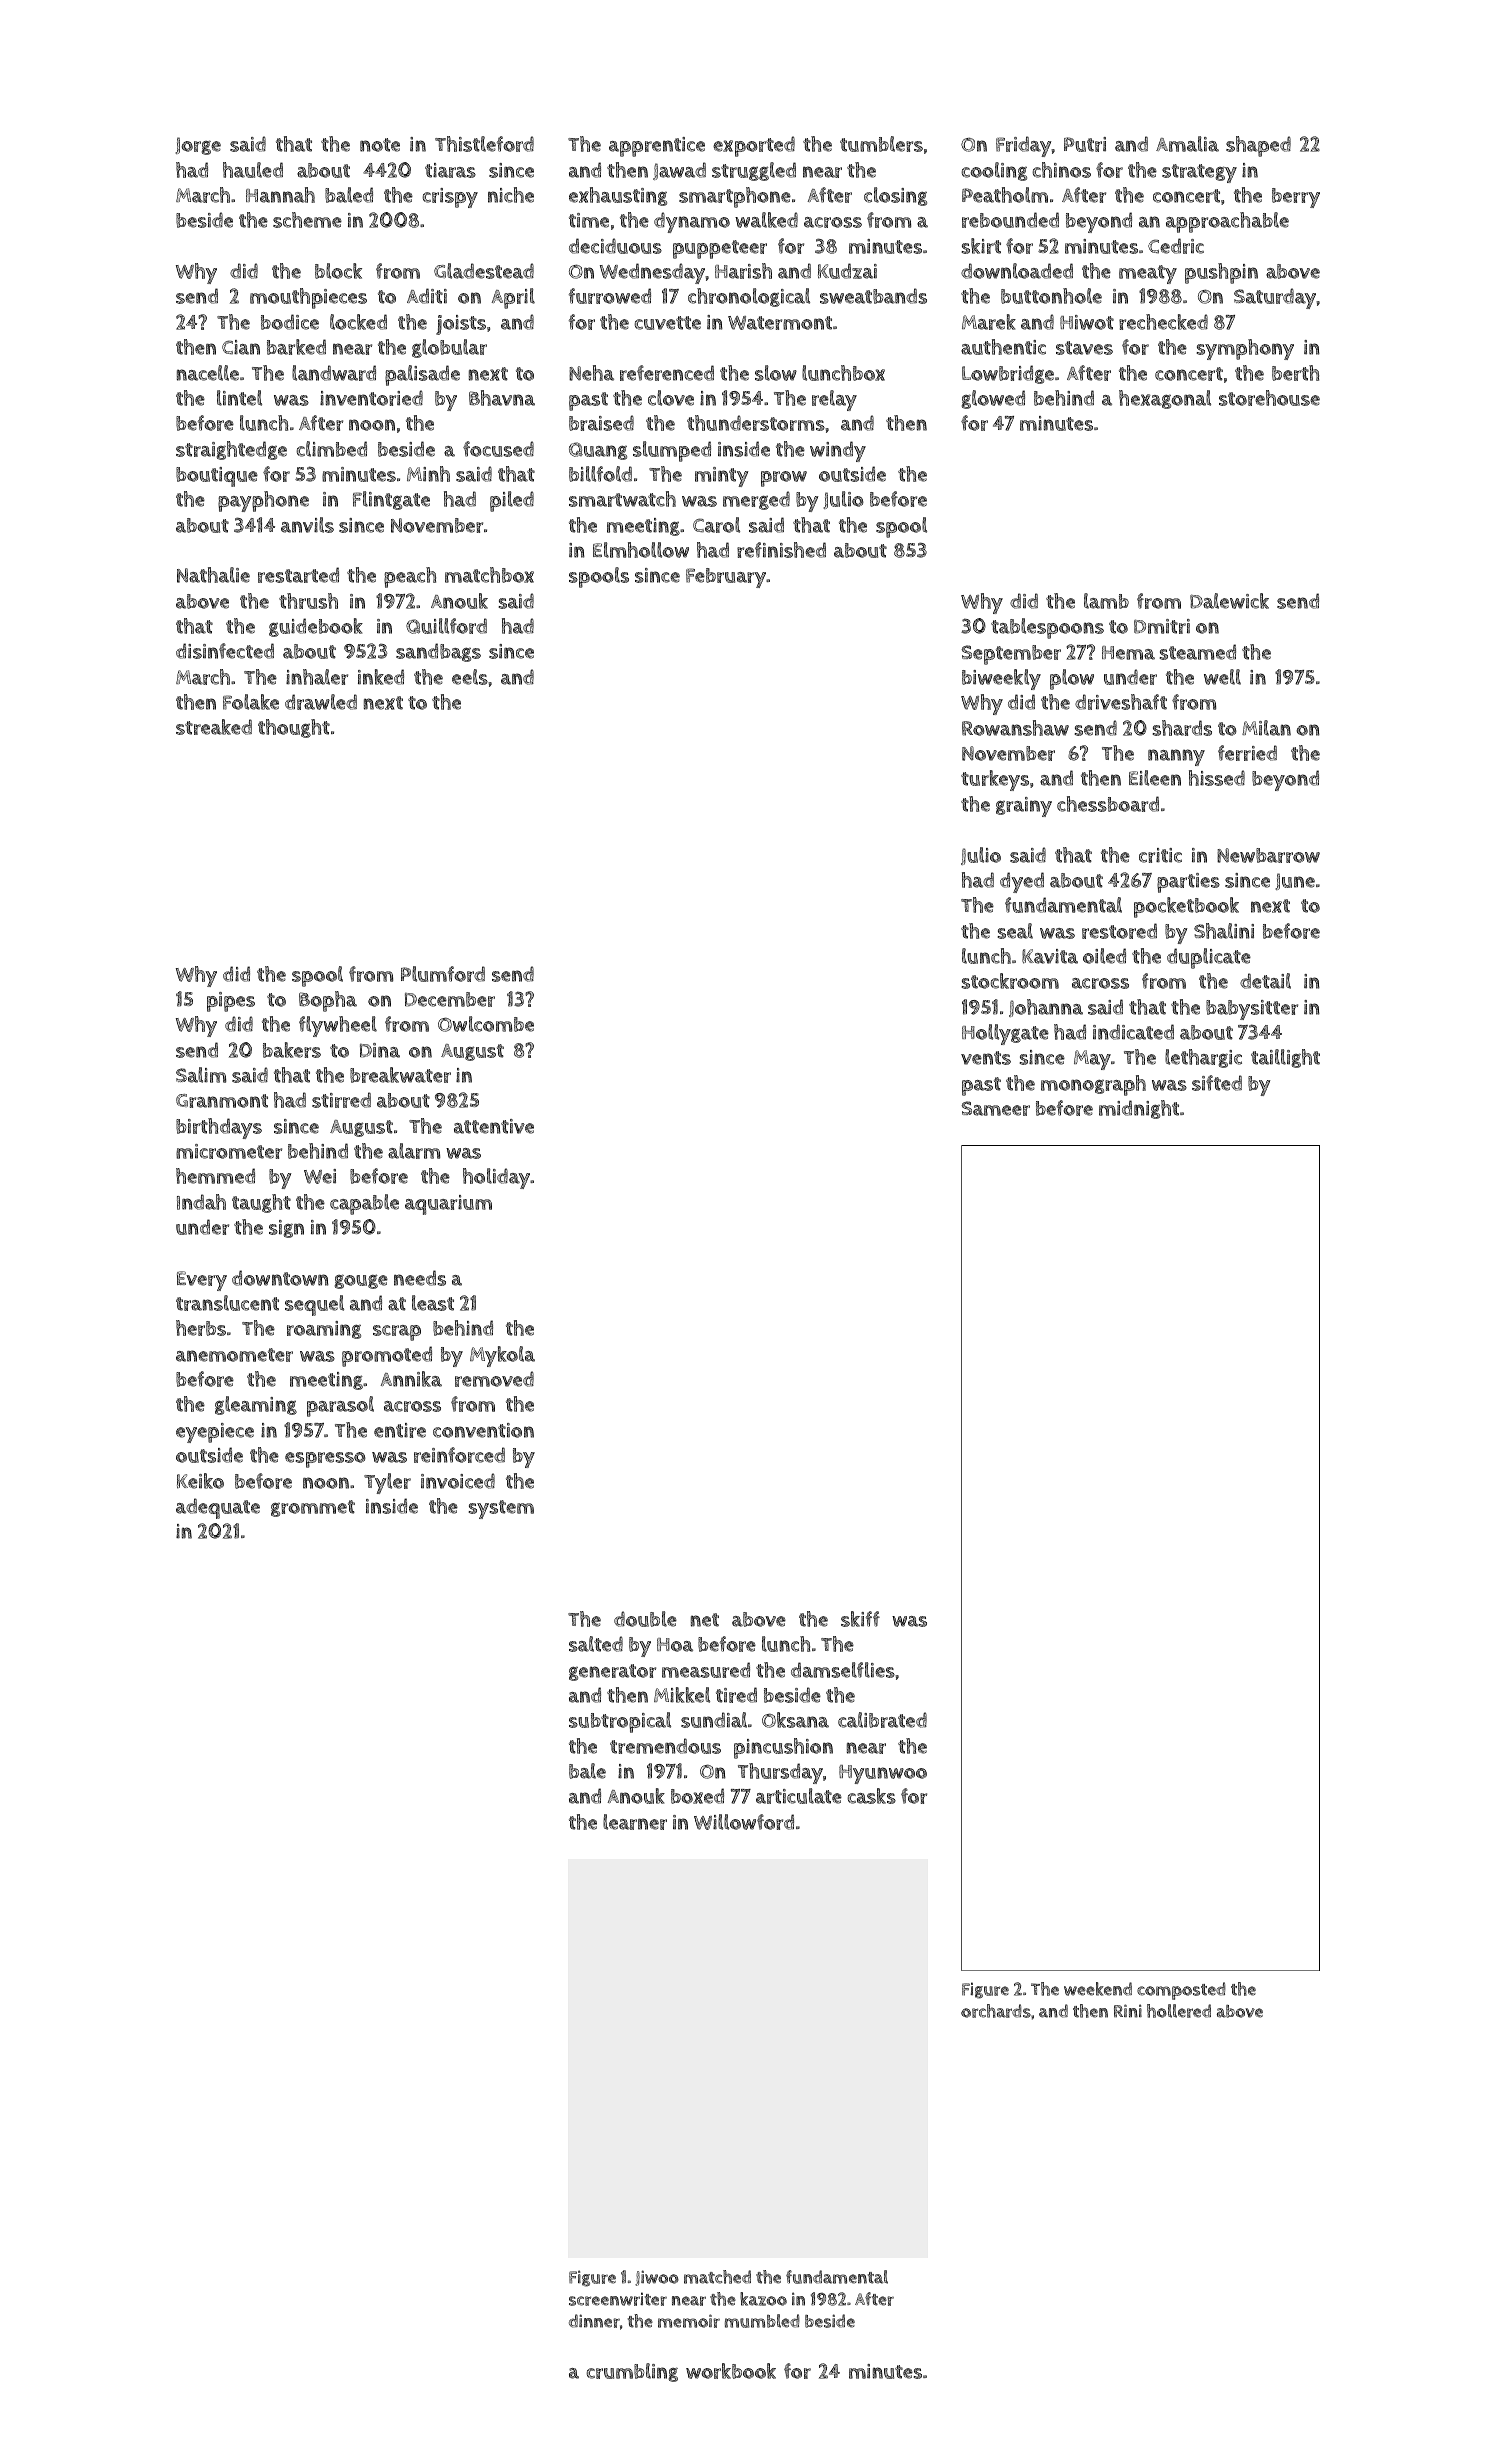  Describe the element at coordinates (860, 1619) in the page. I see `skiff` at that location.
